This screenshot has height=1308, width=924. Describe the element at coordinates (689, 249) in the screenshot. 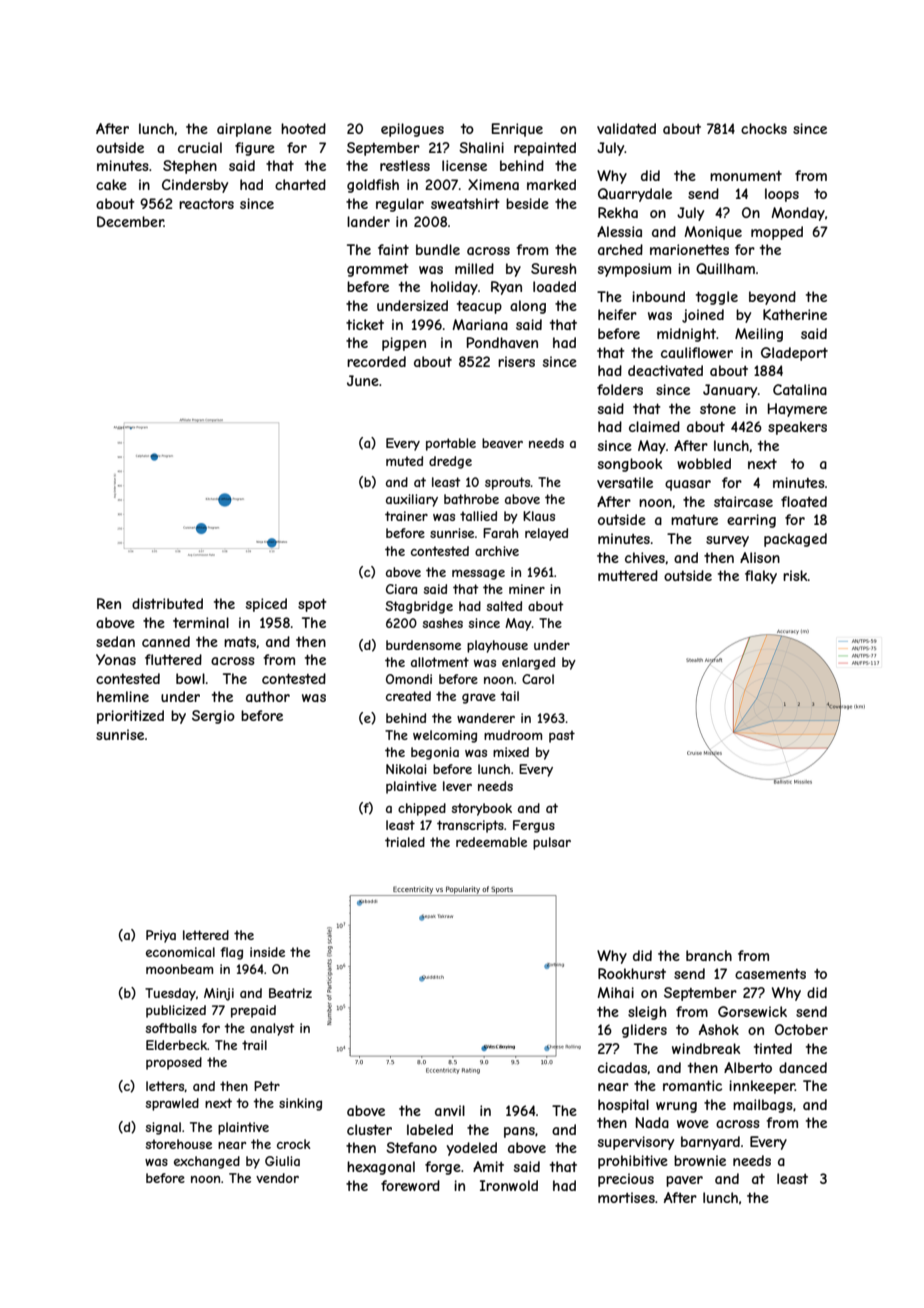

I see `marionettes` at that location.
